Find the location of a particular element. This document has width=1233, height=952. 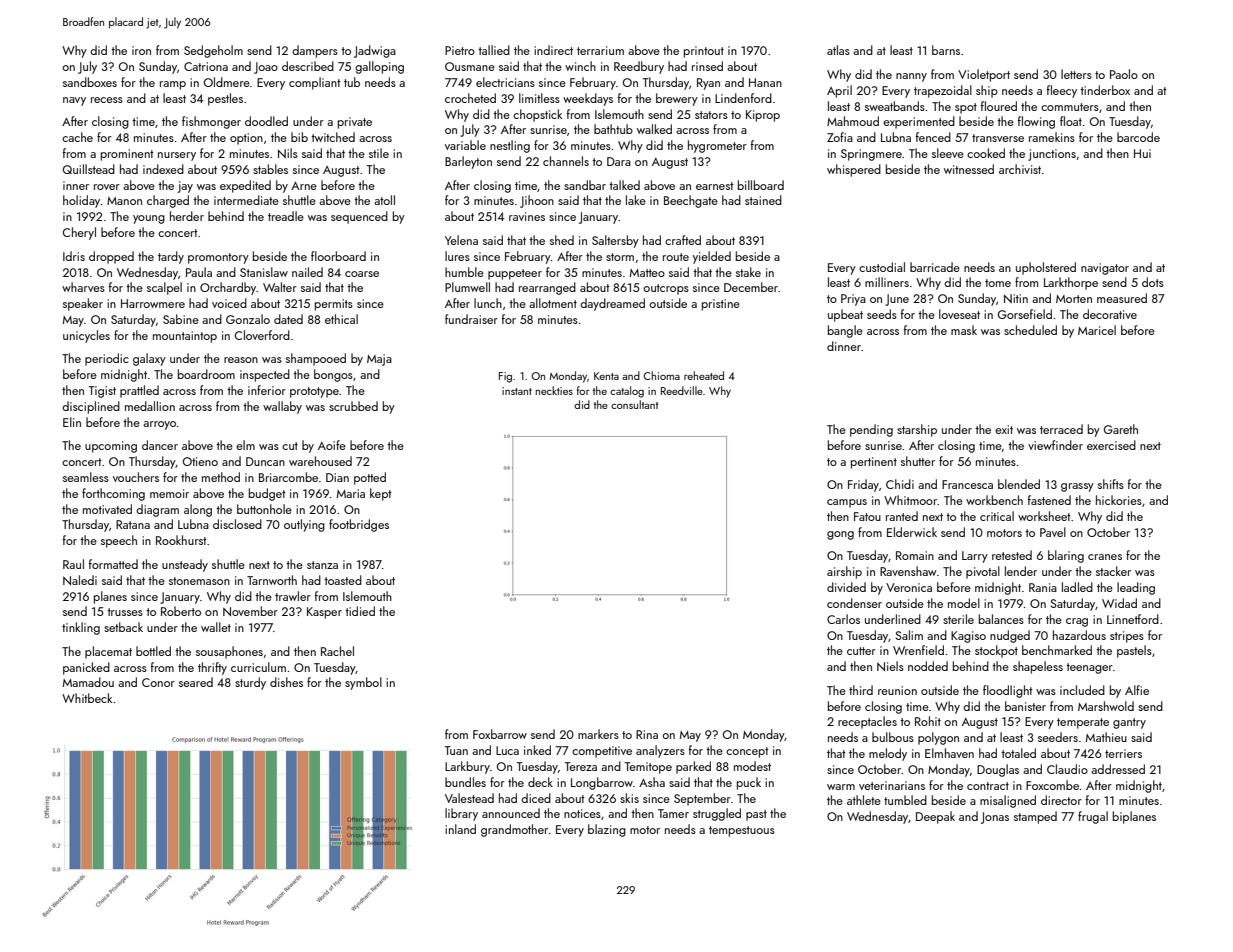

indirect is located at coordinates (553, 50).
